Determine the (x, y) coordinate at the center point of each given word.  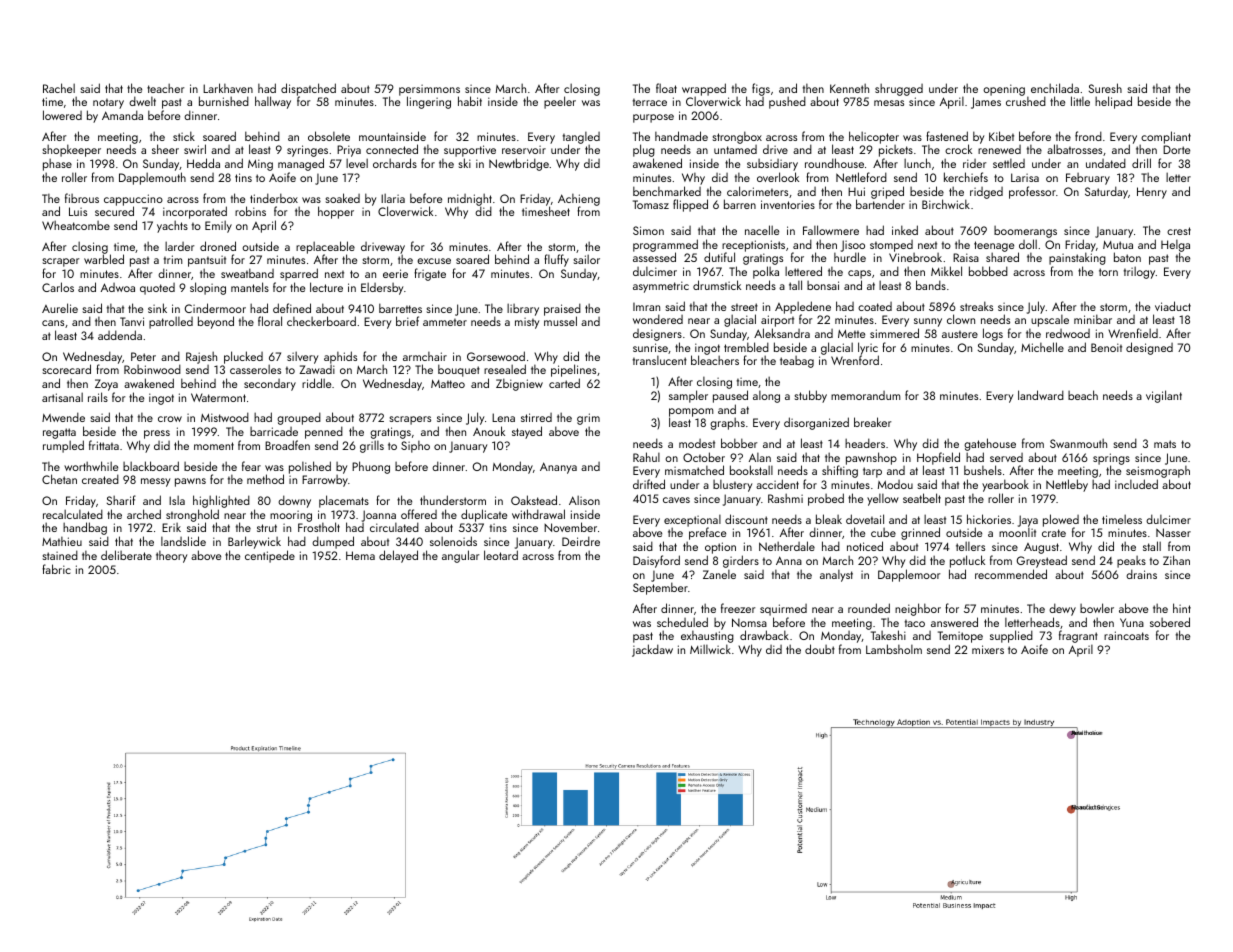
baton (1127, 257)
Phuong (371, 467)
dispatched (308, 90)
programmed (665, 246)
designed (1149, 348)
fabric (56, 569)
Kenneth (849, 88)
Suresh (1105, 88)
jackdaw (652, 650)
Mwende (63, 417)
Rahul (646, 457)
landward (1041, 395)
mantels (250, 287)
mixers (988, 649)
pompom (691, 413)
